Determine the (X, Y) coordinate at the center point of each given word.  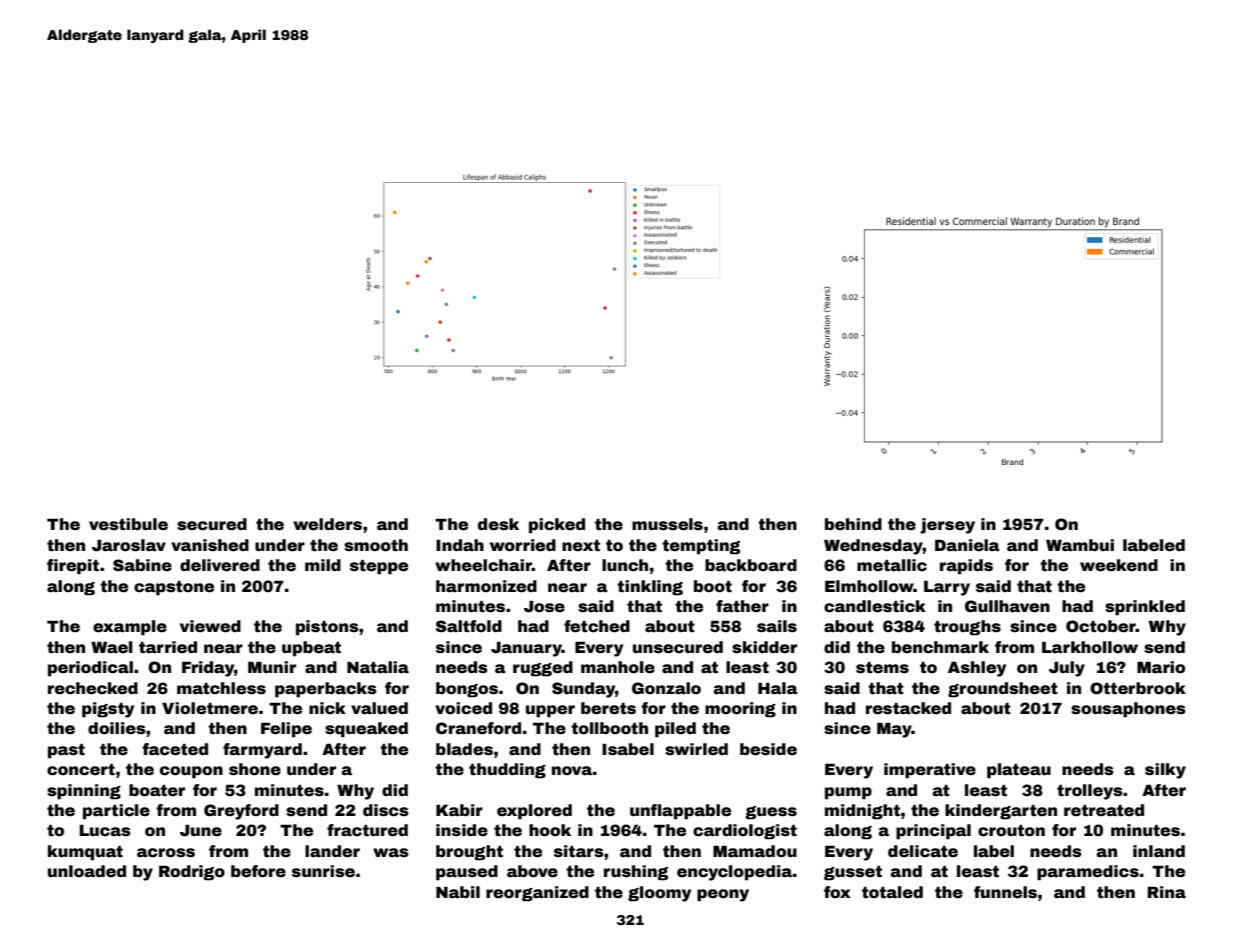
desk (498, 524)
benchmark (940, 647)
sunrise (323, 871)
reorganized (537, 894)
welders (327, 524)
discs (386, 810)
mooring (740, 710)
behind (853, 524)
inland (1159, 851)
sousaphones (1128, 710)
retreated (1104, 810)
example (130, 628)
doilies (117, 728)
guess (771, 813)
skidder (764, 647)
